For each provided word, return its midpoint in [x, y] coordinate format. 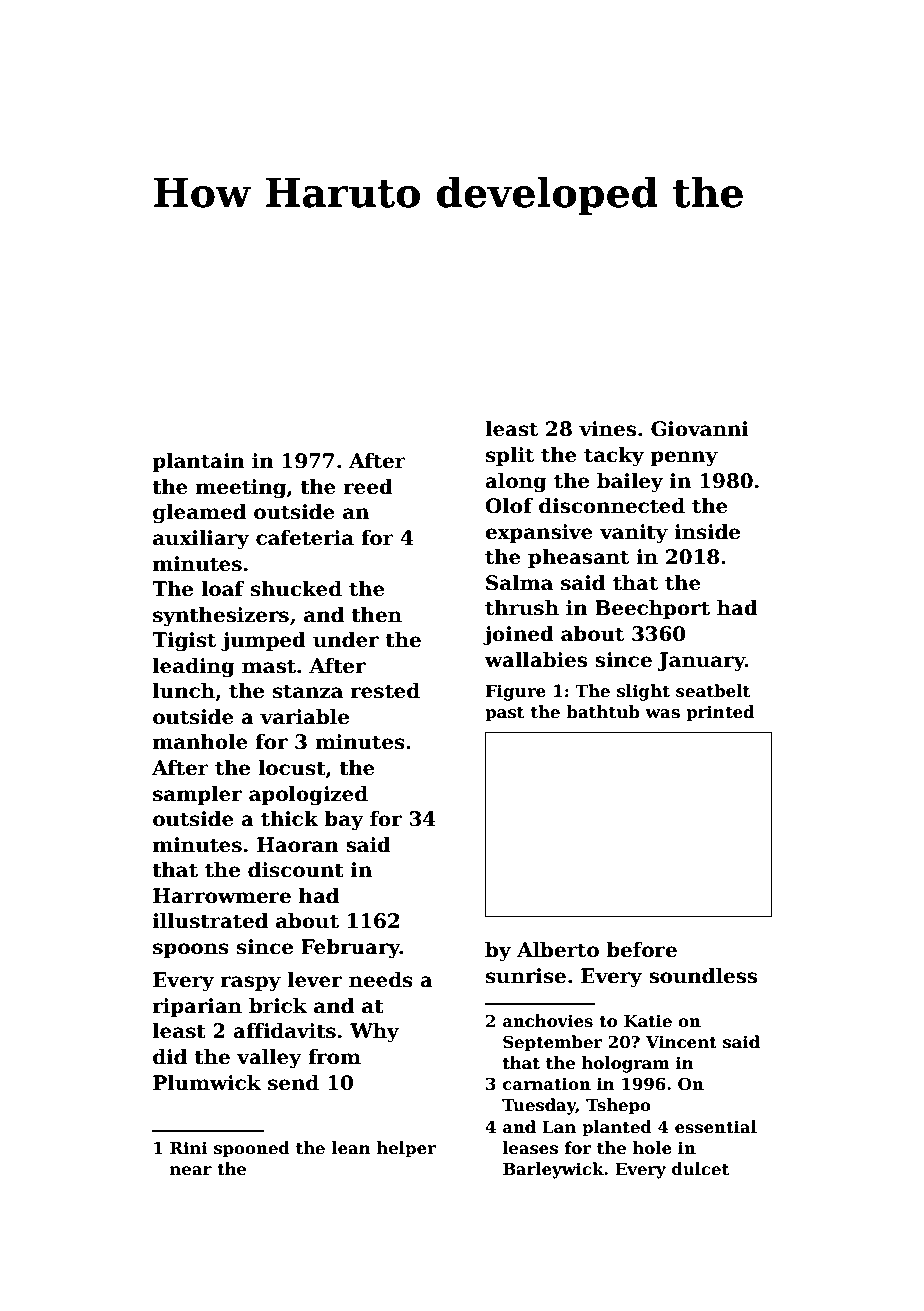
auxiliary [201, 540]
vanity [634, 534]
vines [607, 429]
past [504, 714]
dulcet [700, 1169]
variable [304, 717]
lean [351, 1147]
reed [368, 487]
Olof [509, 506]
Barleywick [553, 1170]
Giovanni [700, 429]
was [662, 714]
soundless [703, 976]
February [350, 949]
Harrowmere [222, 896]
